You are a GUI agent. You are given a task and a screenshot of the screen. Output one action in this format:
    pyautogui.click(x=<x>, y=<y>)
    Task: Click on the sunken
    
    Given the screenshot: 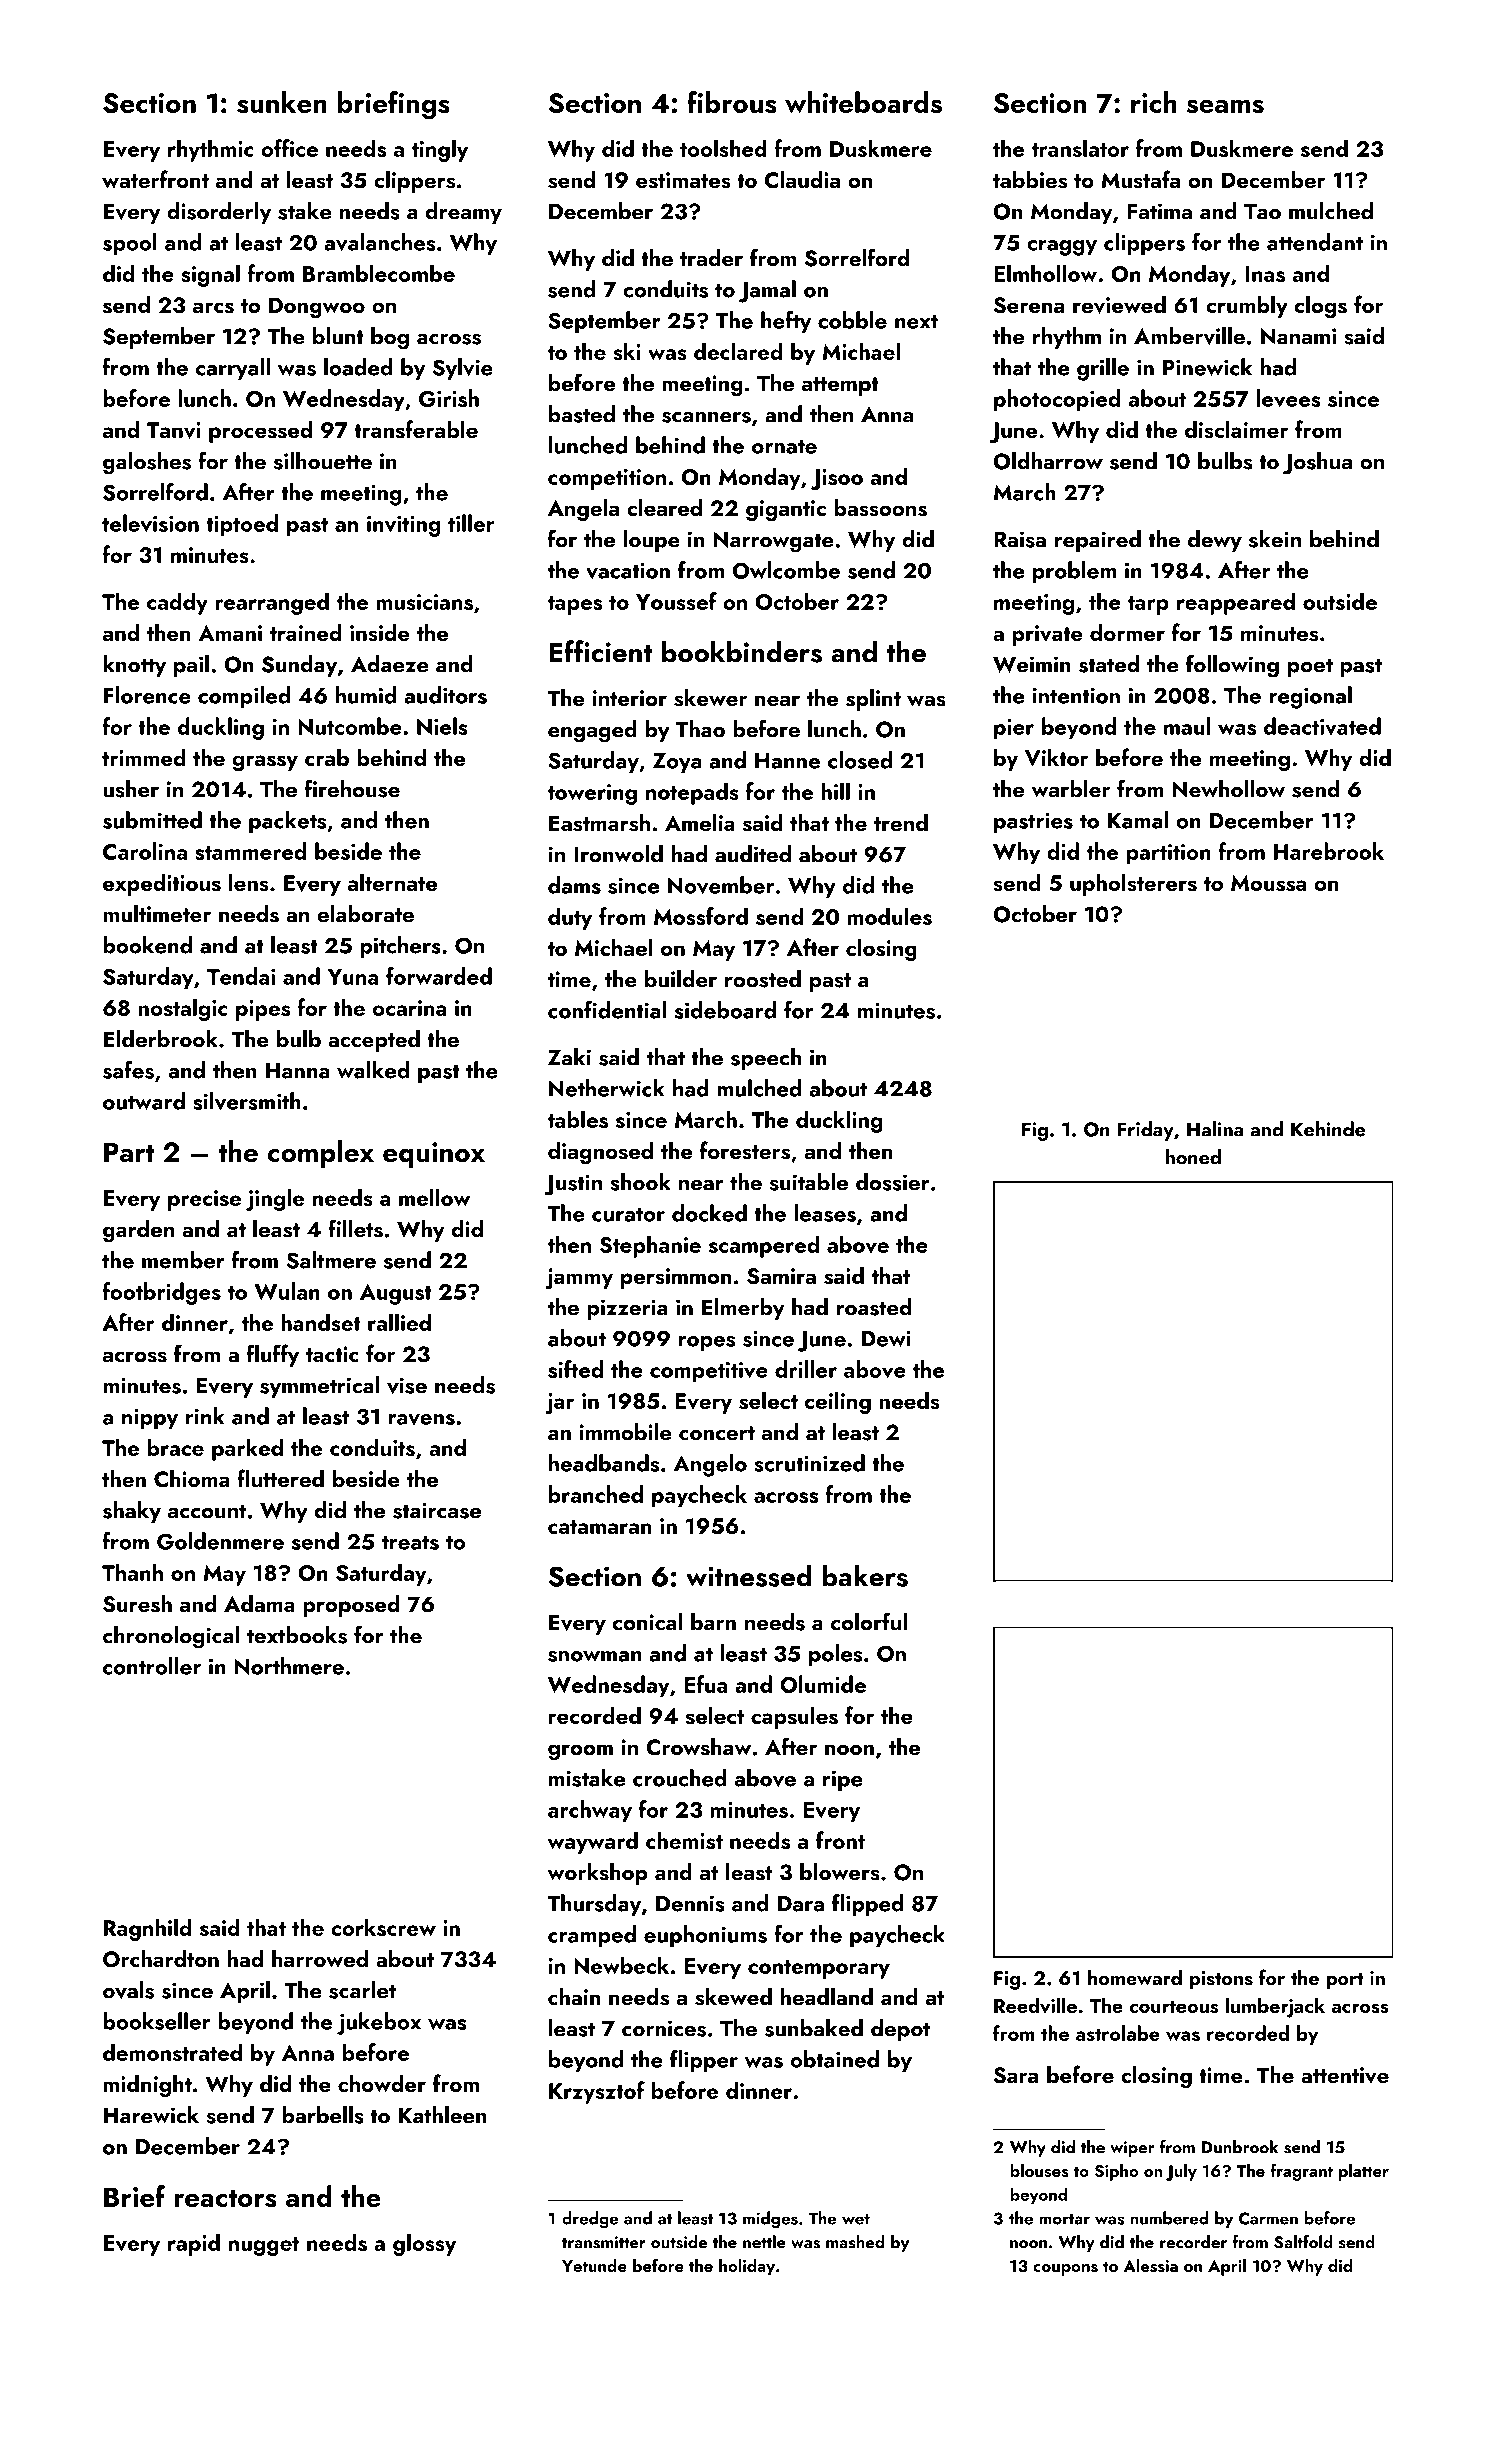 What is the action you would take?
    pyautogui.click(x=282, y=102)
